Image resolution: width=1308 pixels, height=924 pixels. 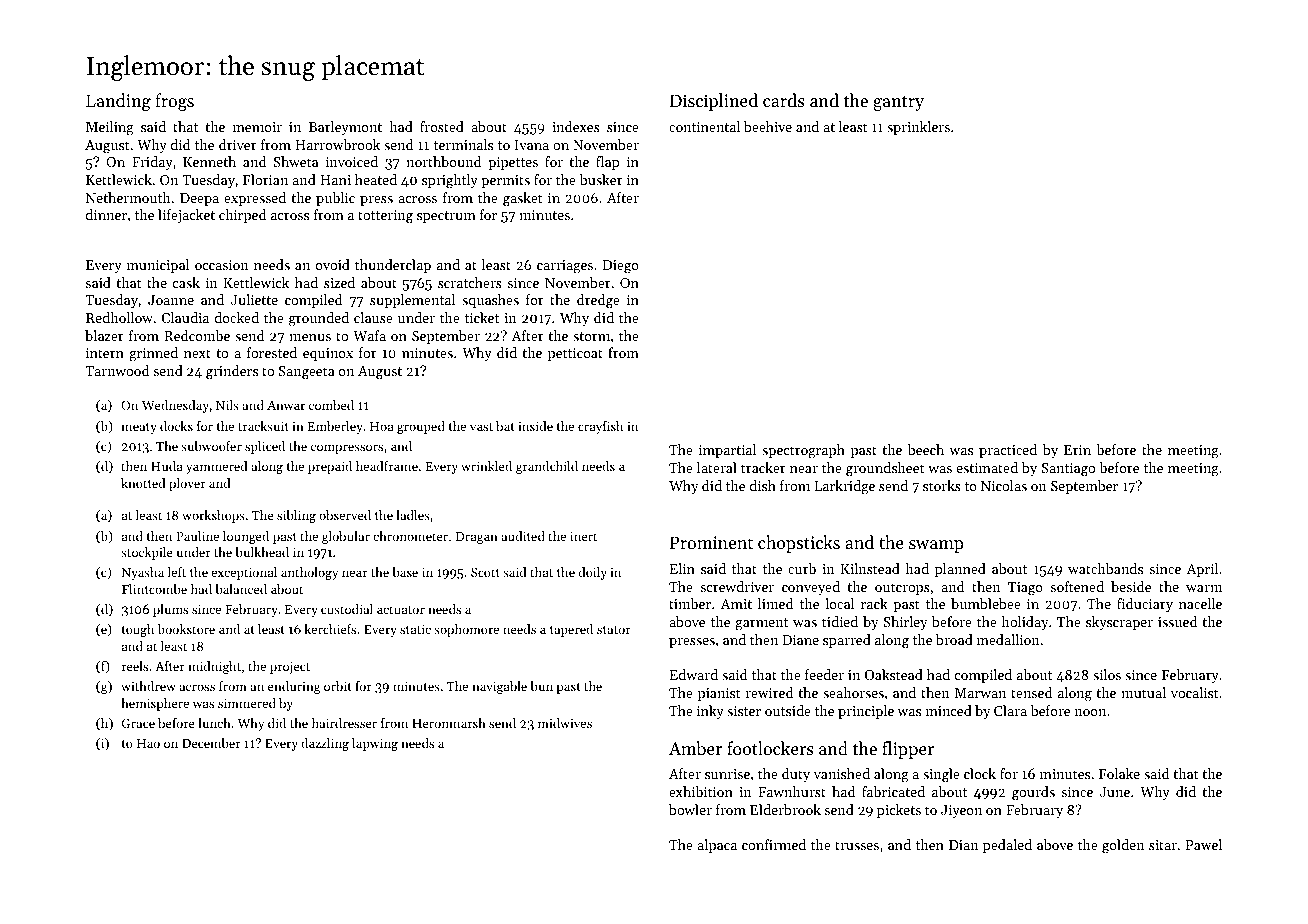 What do you see at coordinates (523, 199) in the screenshot?
I see `gasket` at bounding box center [523, 199].
